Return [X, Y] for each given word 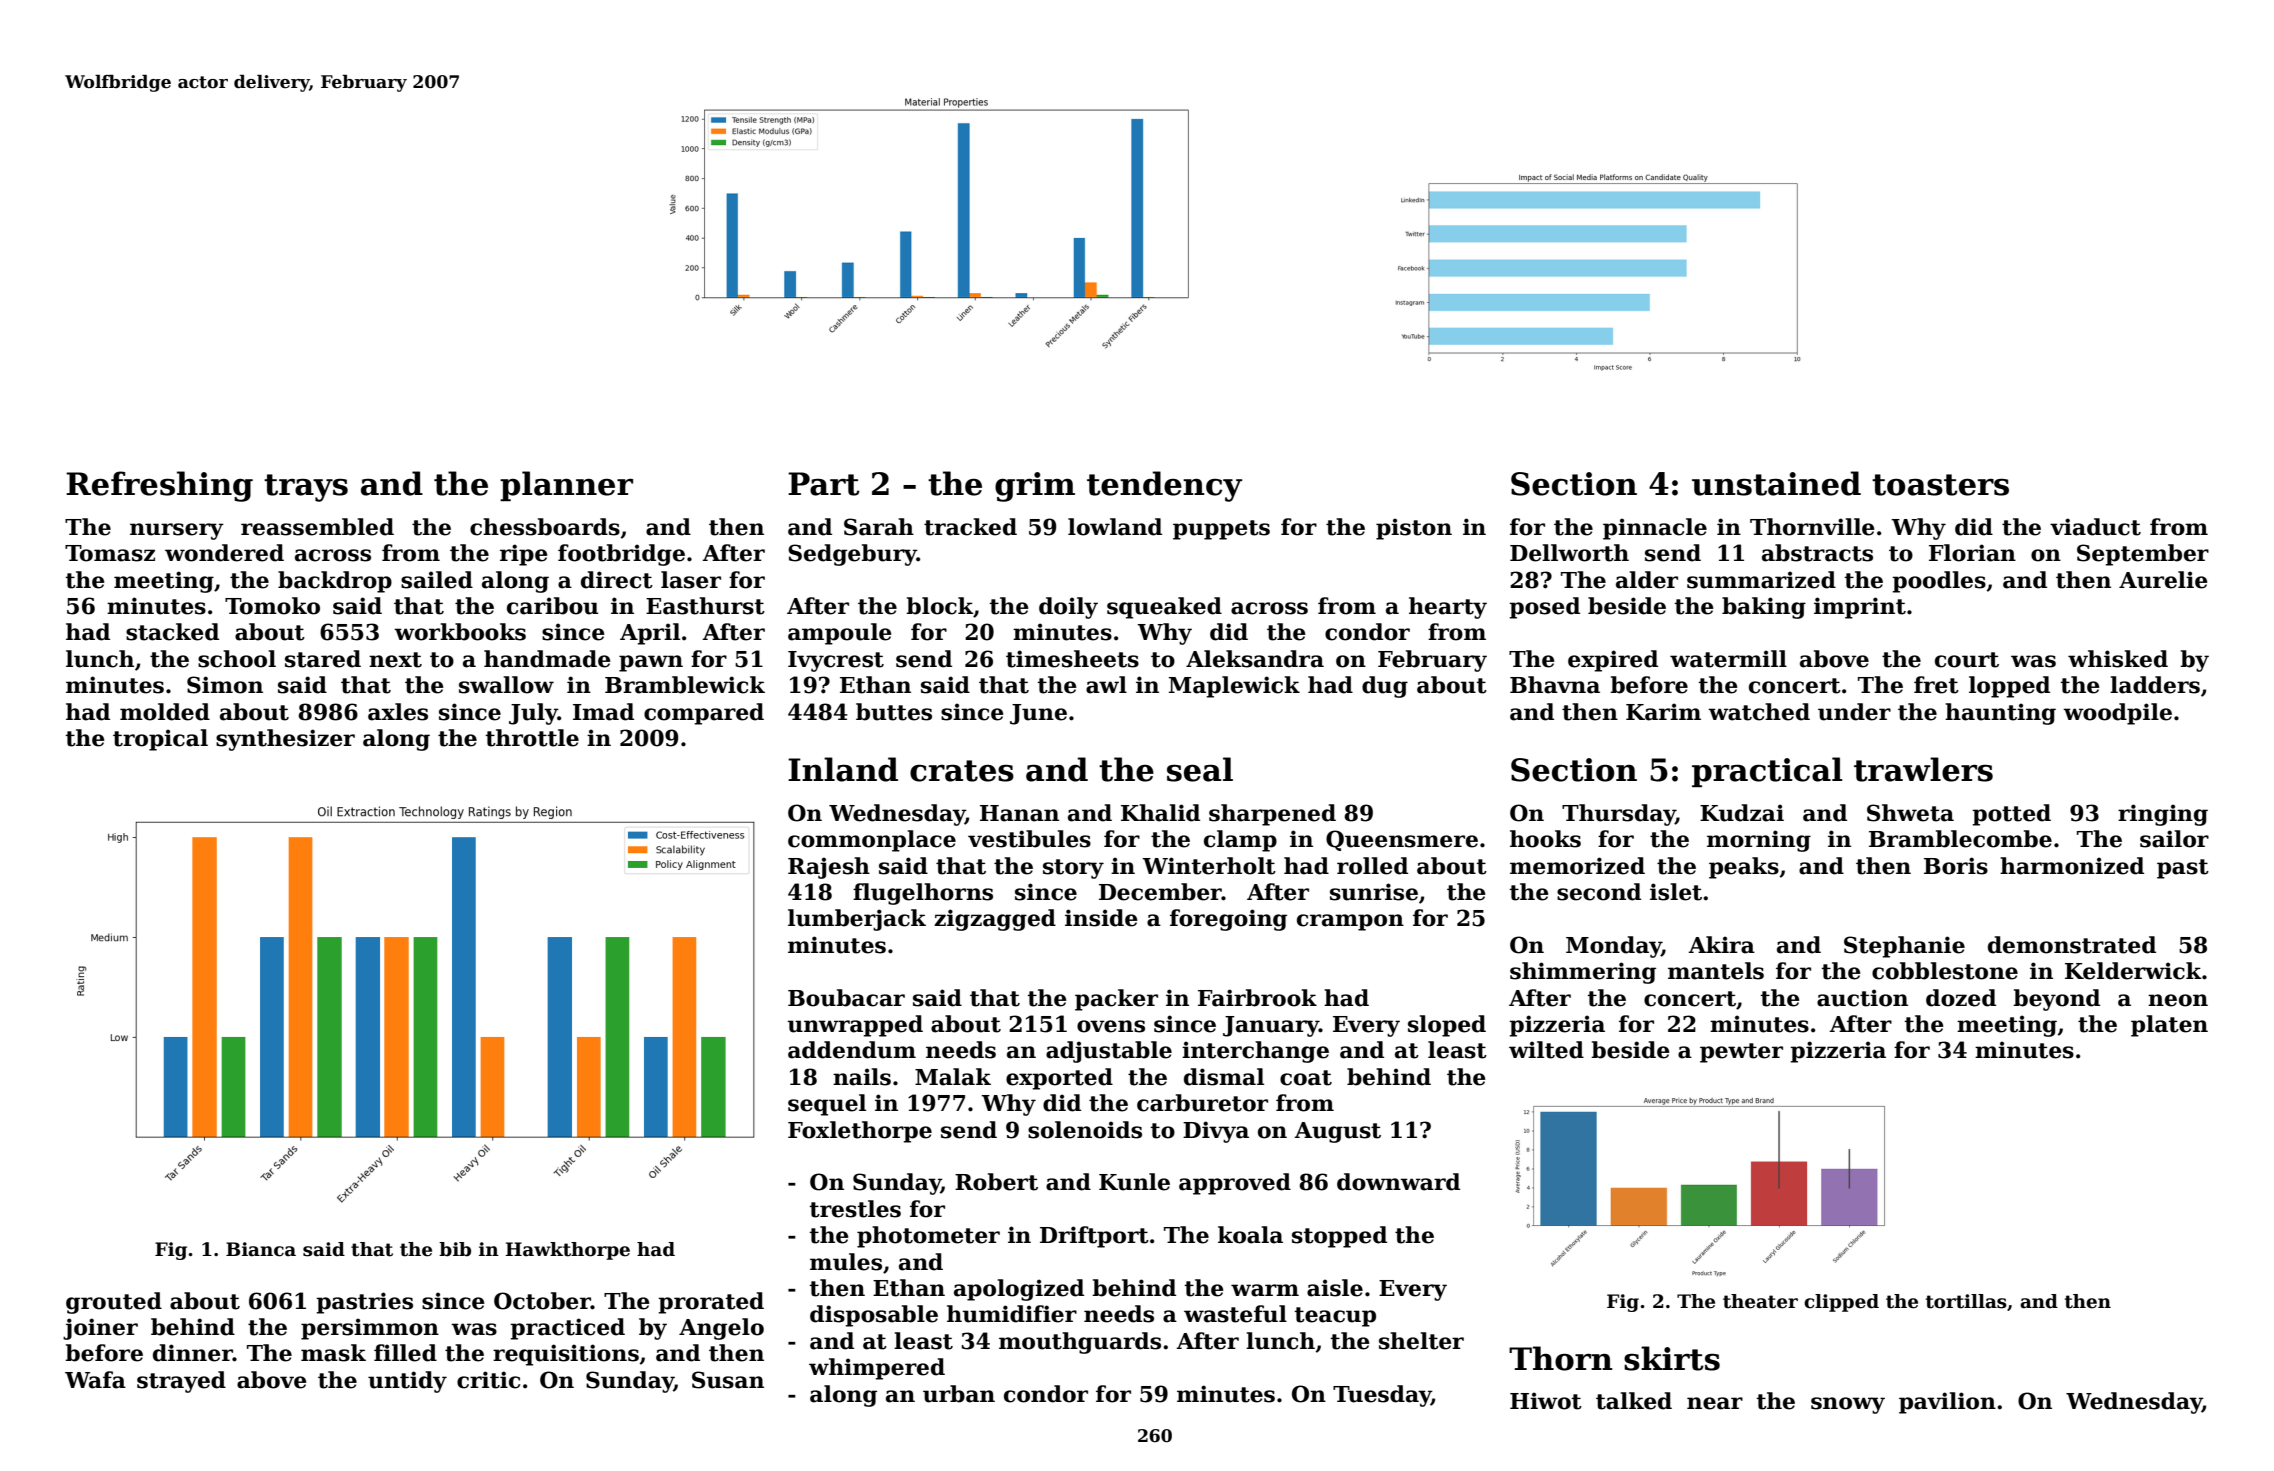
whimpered [877, 1369]
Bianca [261, 1249]
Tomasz [110, 553]
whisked [2118, 659]
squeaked [1164, 608]
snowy [1848, 1405]
